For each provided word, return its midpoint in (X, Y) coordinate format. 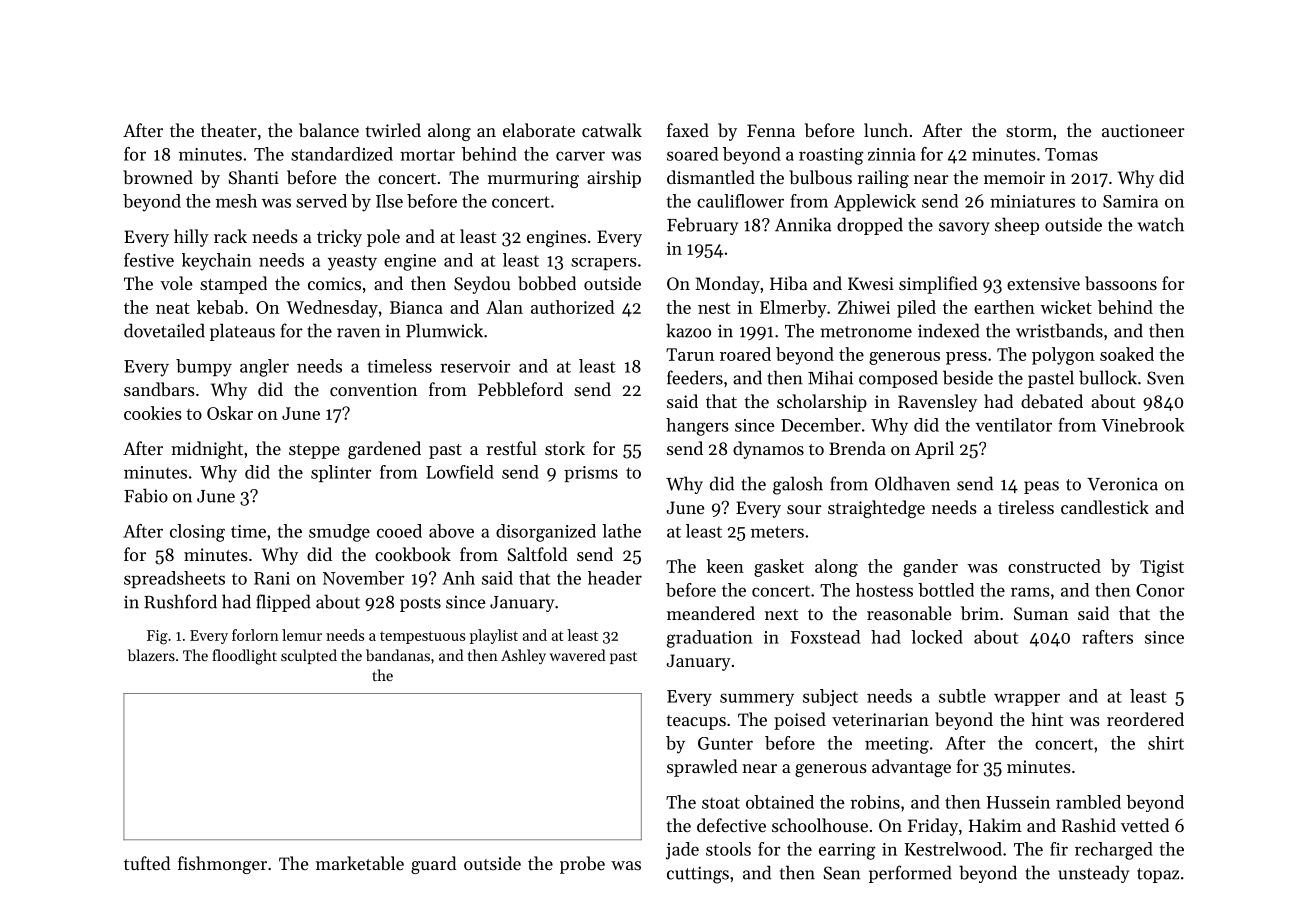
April (934, 450)
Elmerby (793, 309)
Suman (1041, 613)
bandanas (398, 655)
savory (964, 228)
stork (565, 448)
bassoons (1121, 283)
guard (434, 865)
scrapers (604, 264)
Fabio (146, 495)
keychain (217, 262)
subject (830, 697)
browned (158, 177)
